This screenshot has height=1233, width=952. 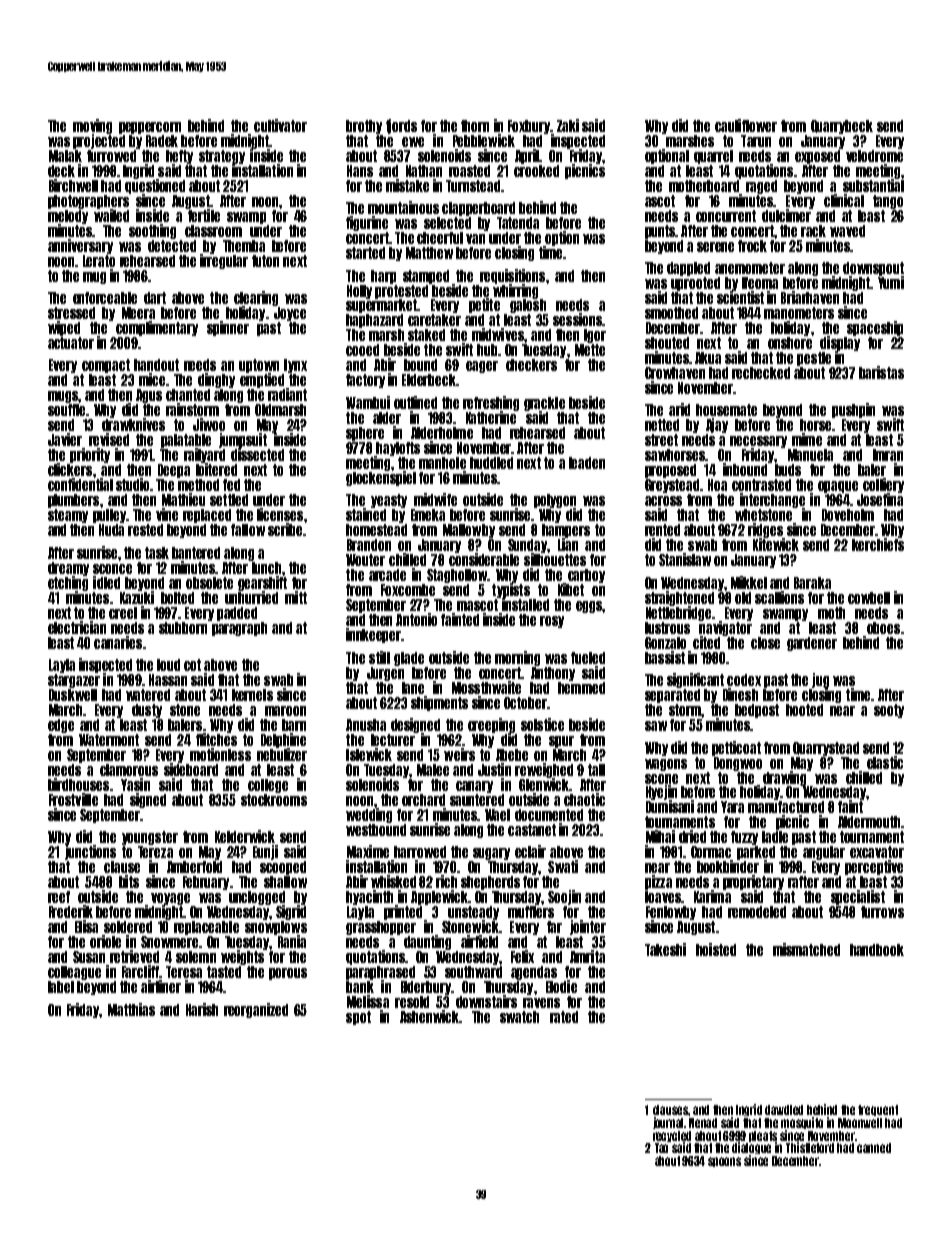 What do you see at coordinates (70, 469) in the screenshot?
I see `clickers` at bounding box center [70, 469].
